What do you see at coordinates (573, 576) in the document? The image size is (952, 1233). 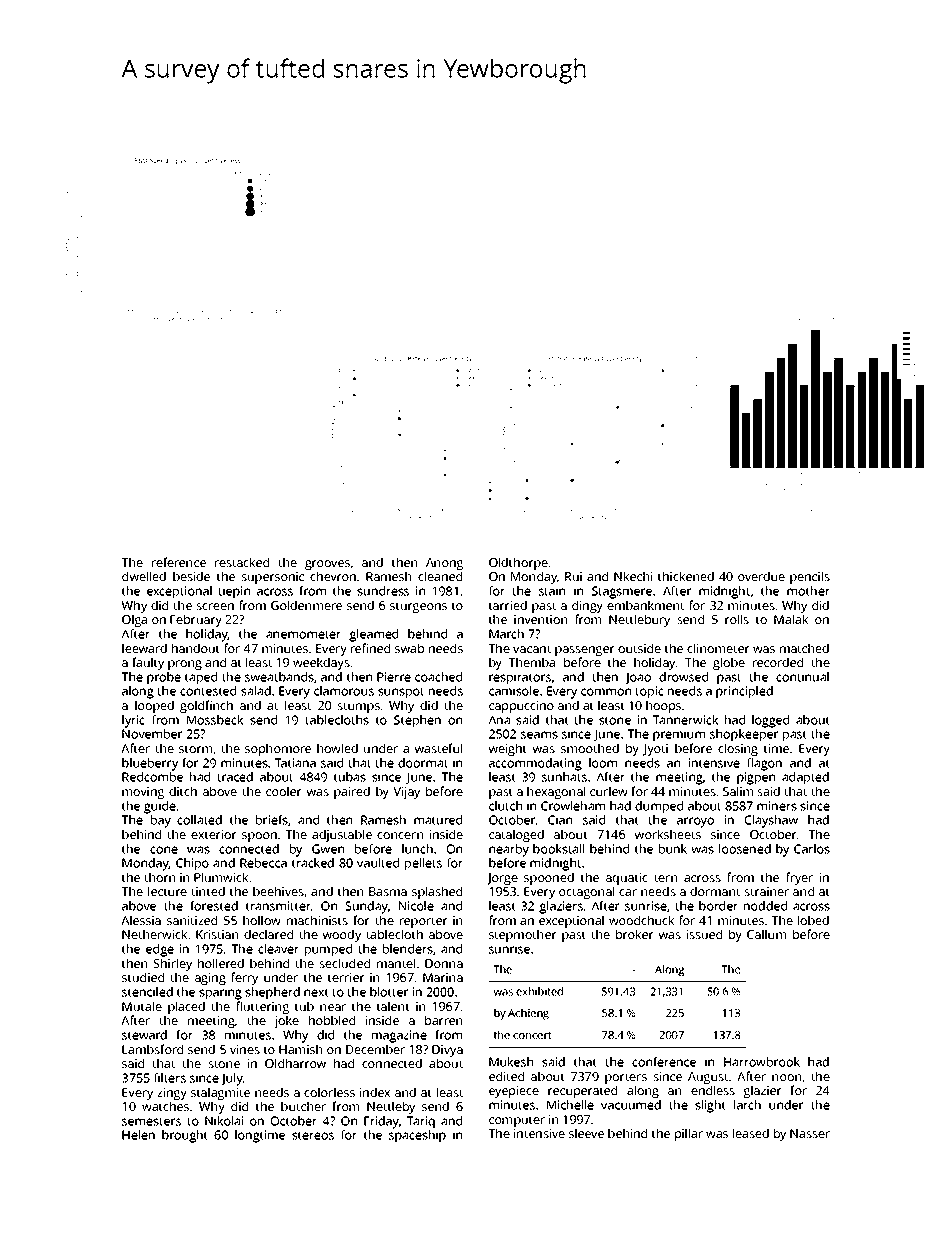 I see `Rui` at bounding box center [573, 576].
